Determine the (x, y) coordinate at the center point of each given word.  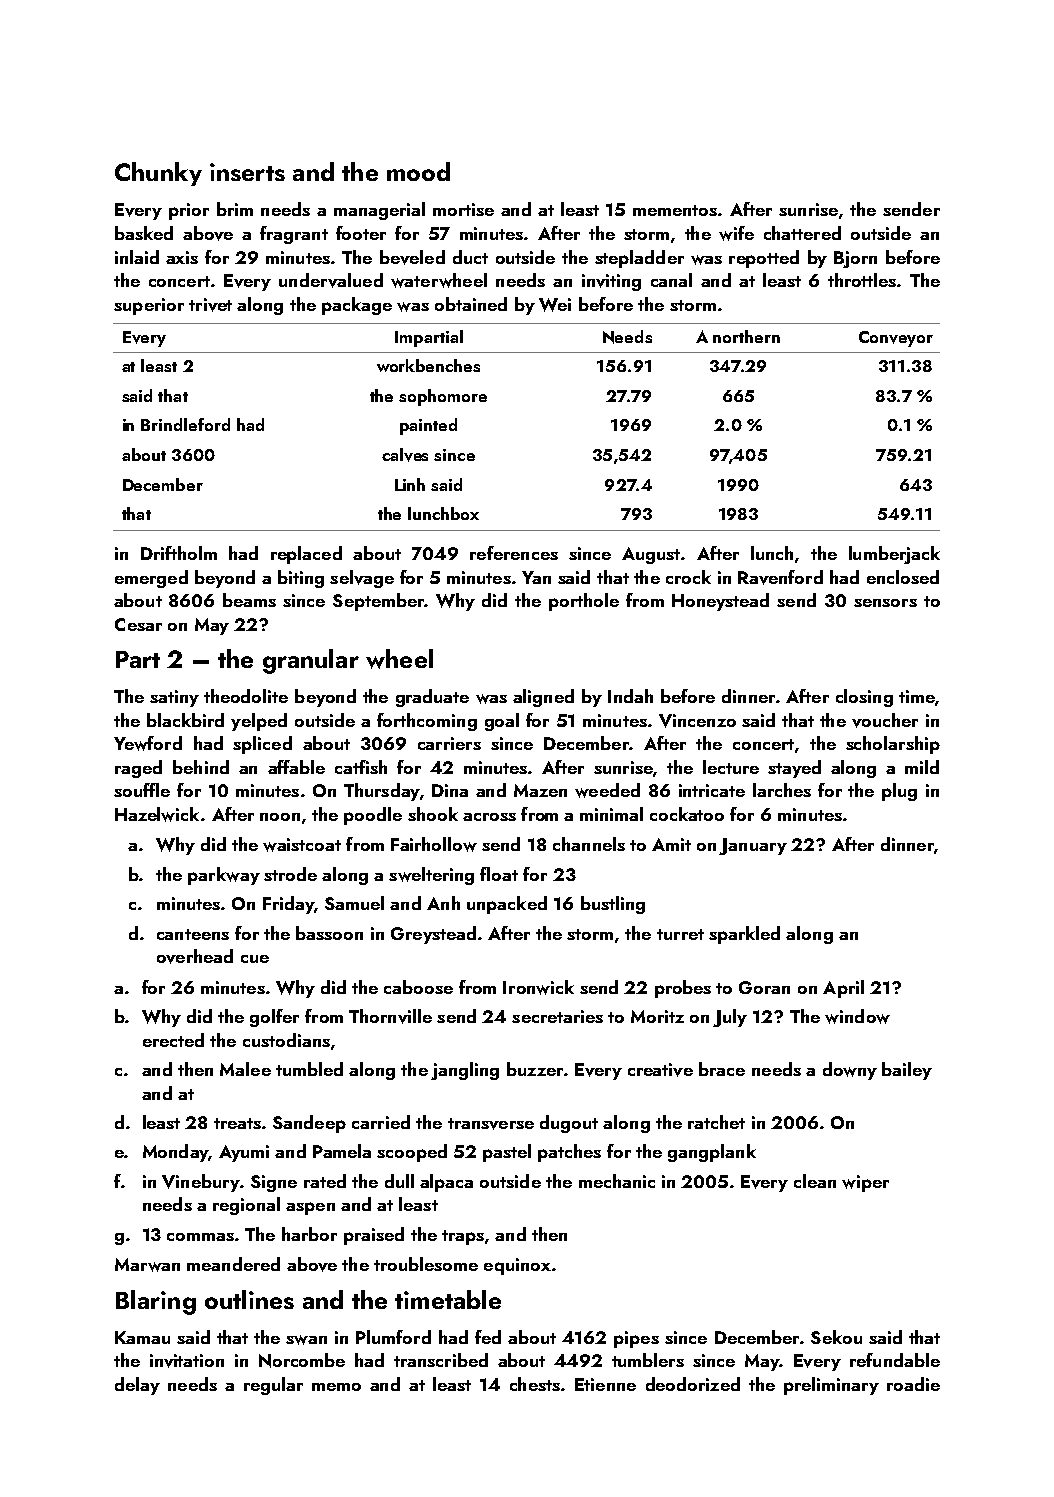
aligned (543, 698)
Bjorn (855, 259)
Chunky (158, 174)
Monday (175, 1153)
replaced (306, 555)
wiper (865, 1183)
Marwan (147, 1265)
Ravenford (780, 577)
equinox (517, 1266)
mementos (675, 210)
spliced (262, 745)
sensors (885, 603)
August (651, 555)
